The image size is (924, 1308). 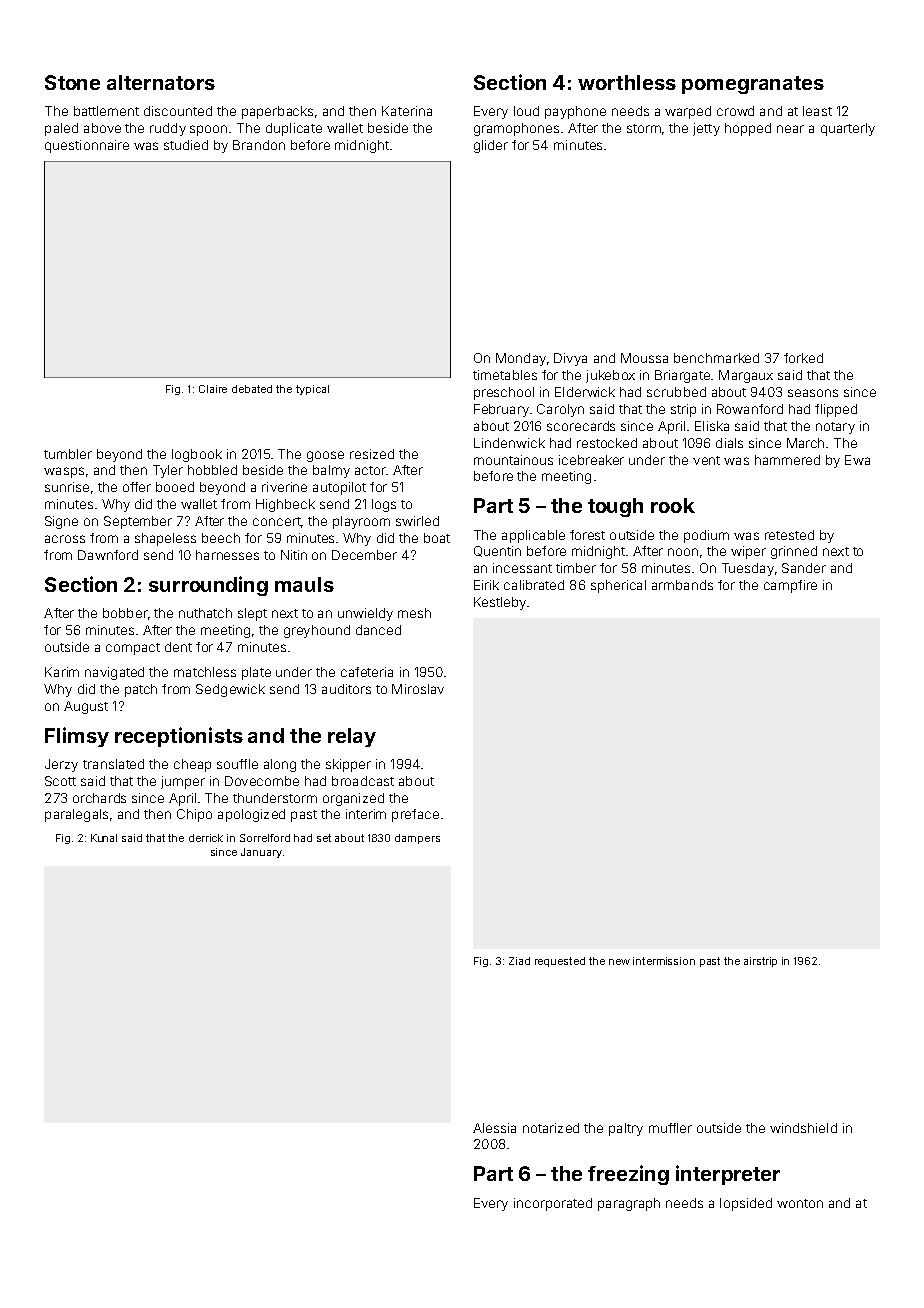 I want to click on preface, so click(x=415, y=815).
